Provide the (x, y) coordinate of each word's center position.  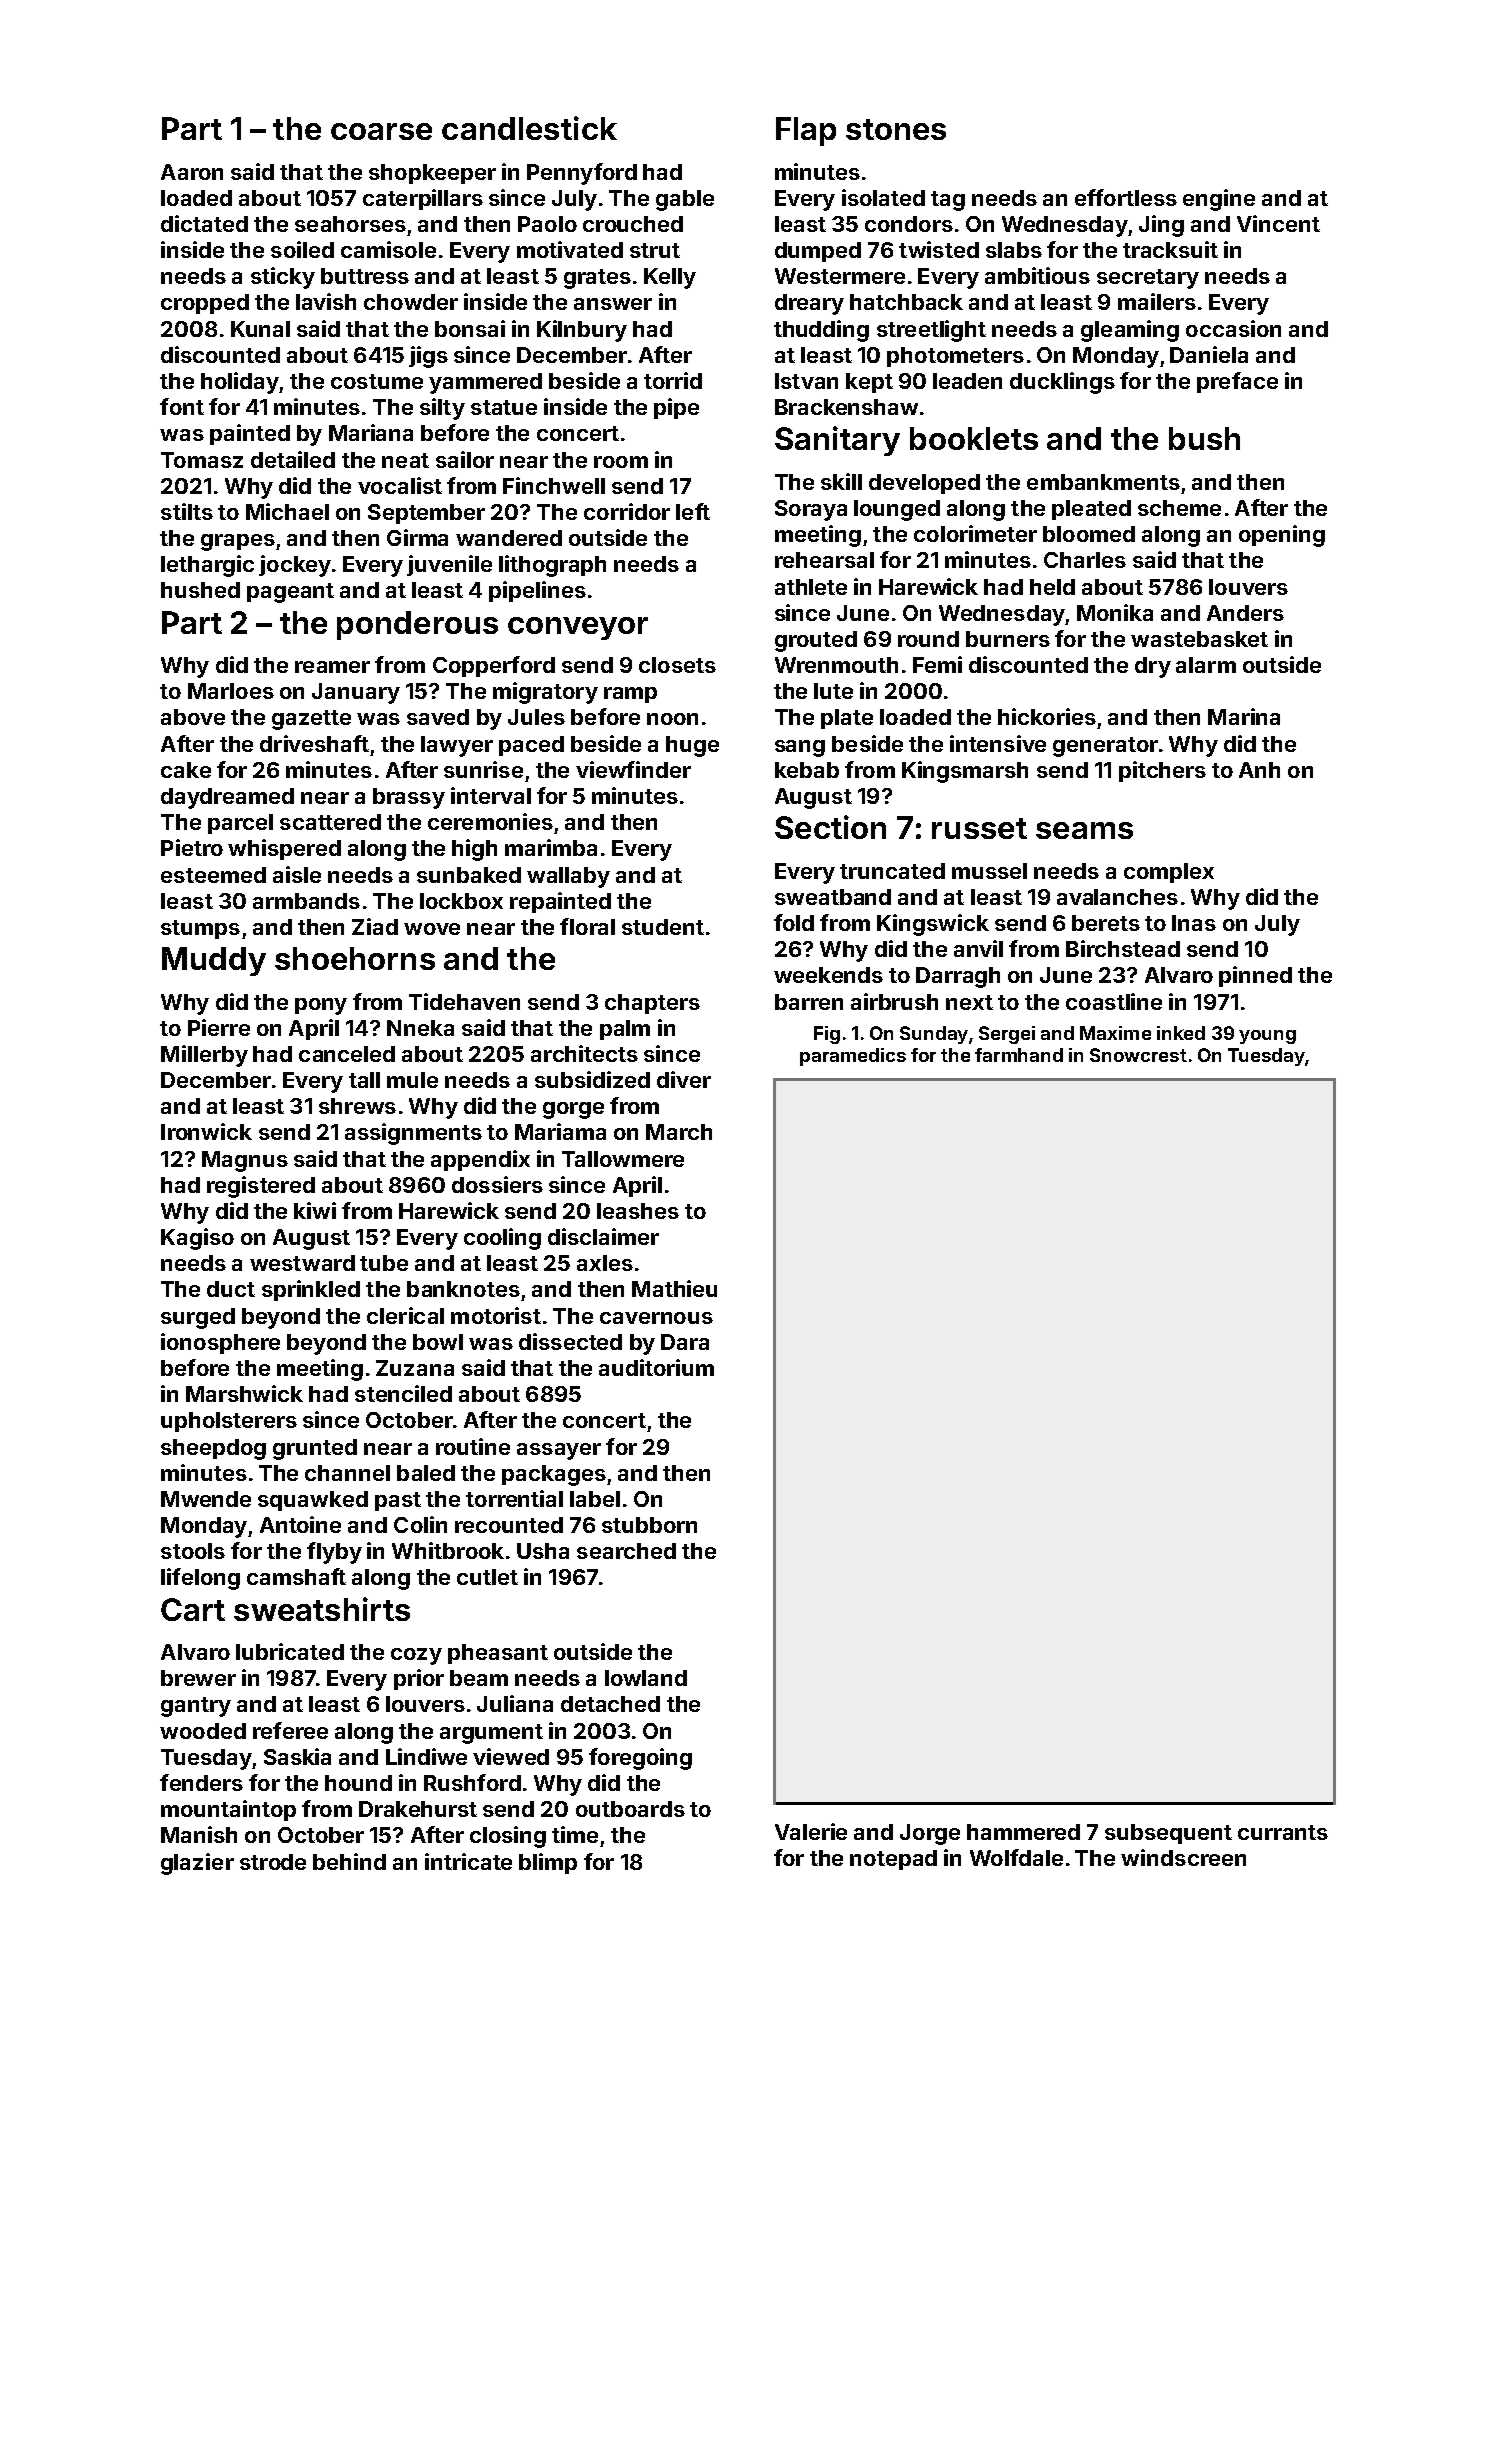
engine (1219, 200)
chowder (411, 302)
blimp (548, 1863)
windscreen (1183, 1857)
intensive (998, 743)
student (663, 927)
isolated (883, 197)
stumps (200, 929)
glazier (197, 1864)
